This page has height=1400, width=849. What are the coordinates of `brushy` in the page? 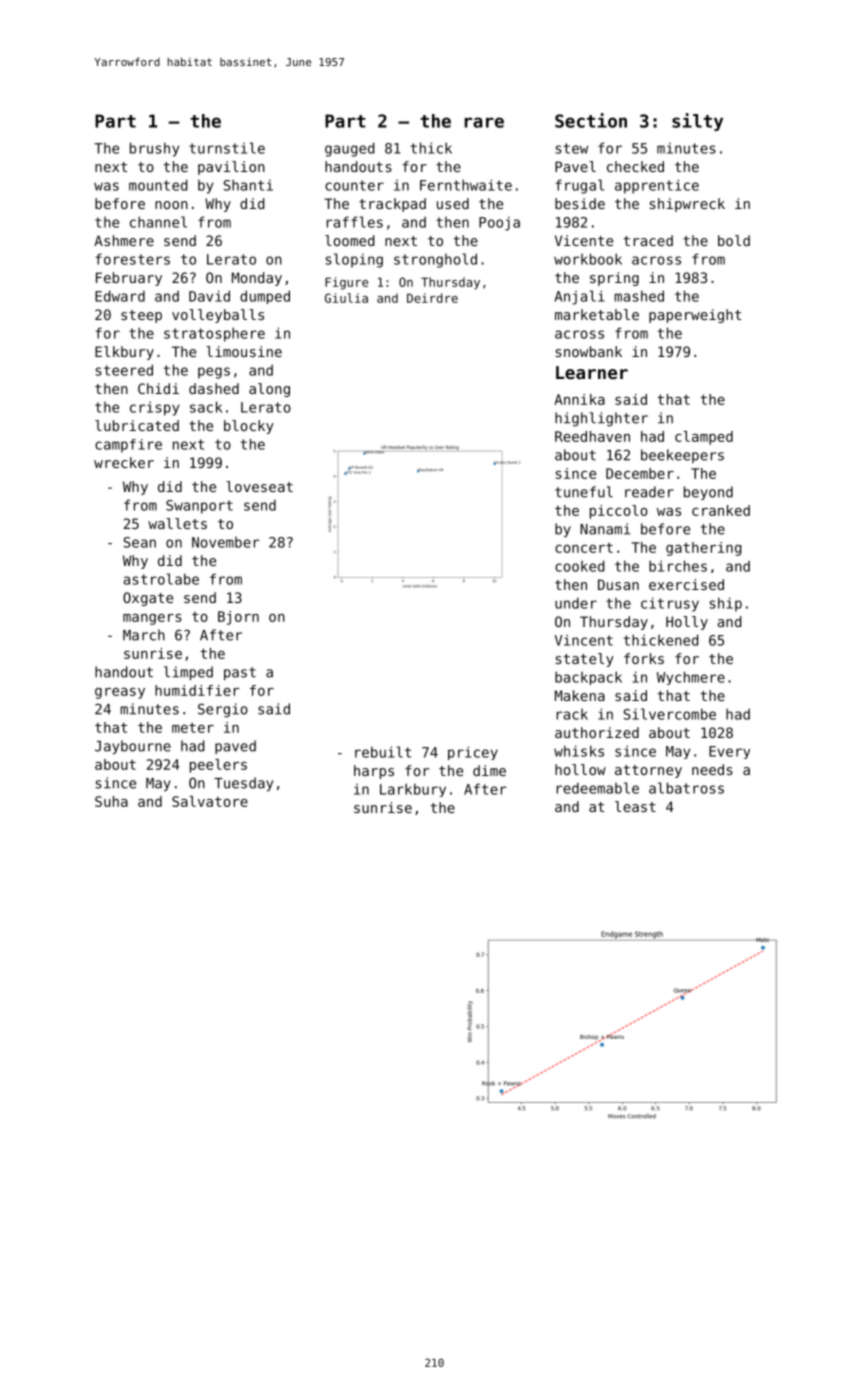 It's located at (154, 149).
